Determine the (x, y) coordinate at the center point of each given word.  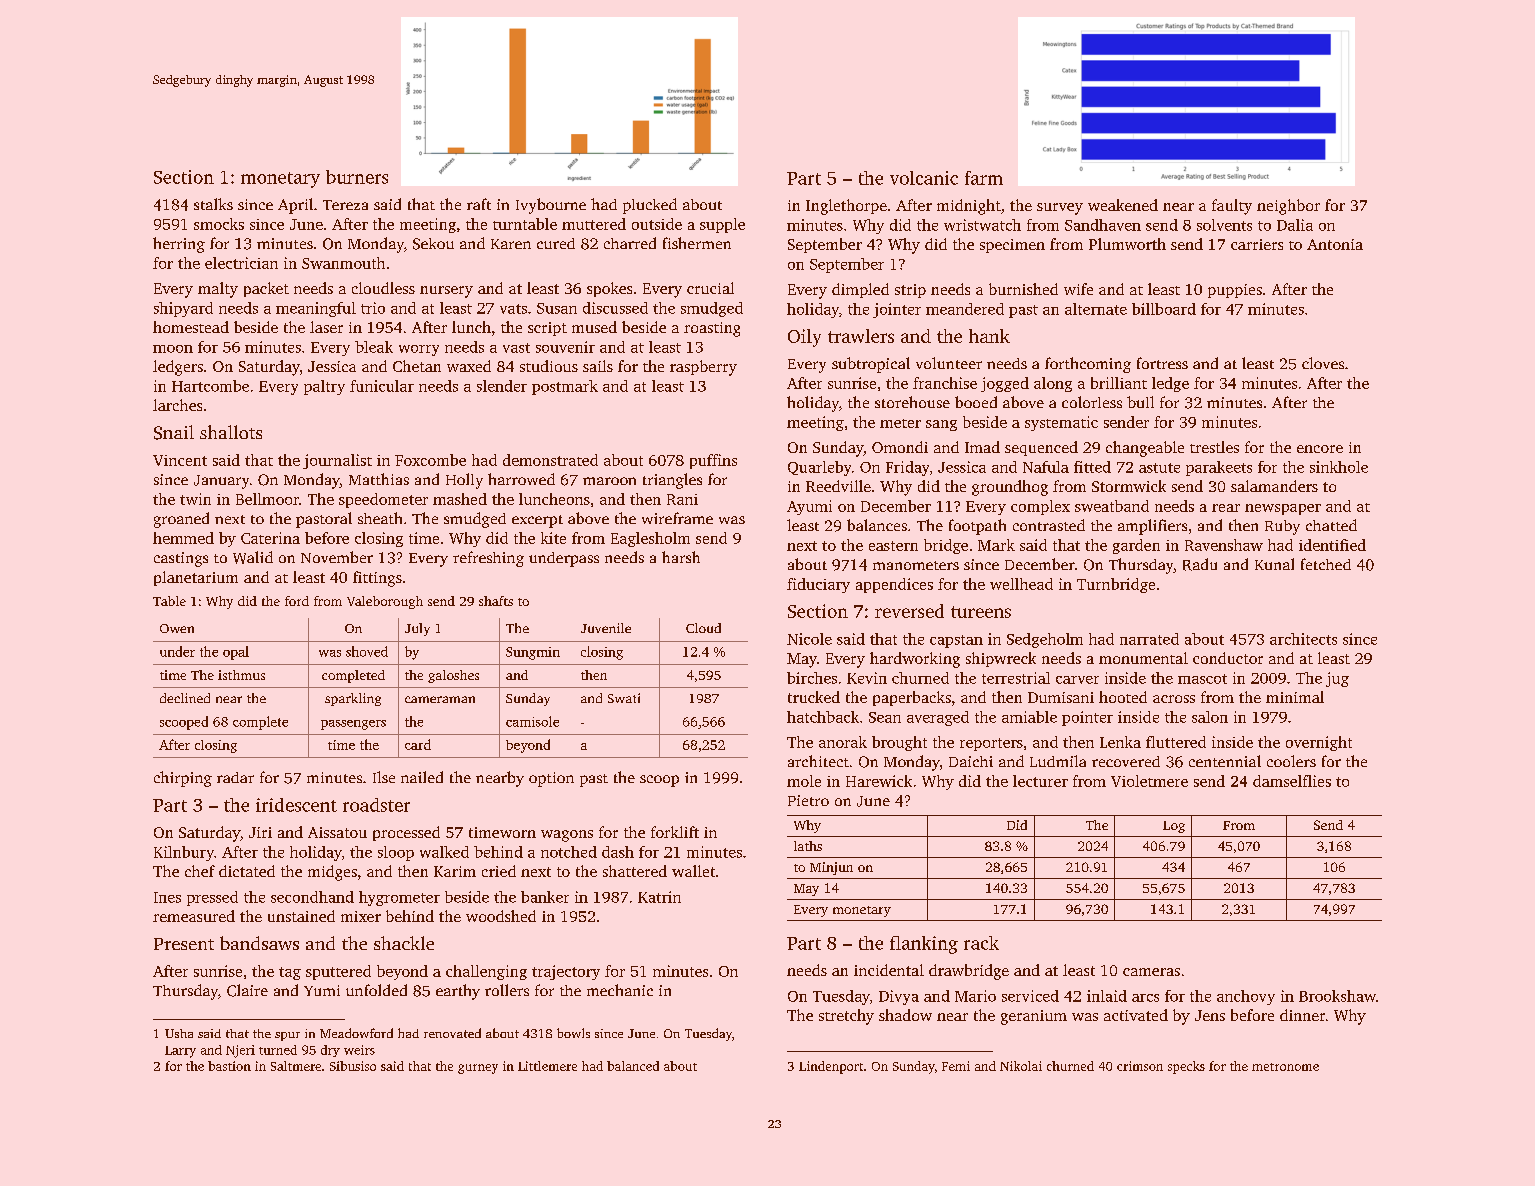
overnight (1319, 743)
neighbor (1288, 207)
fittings (377, 579)
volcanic (924, 178)
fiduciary (818, 585)
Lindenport (831, 1067)
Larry (180, 1052)
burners (357, 177)
